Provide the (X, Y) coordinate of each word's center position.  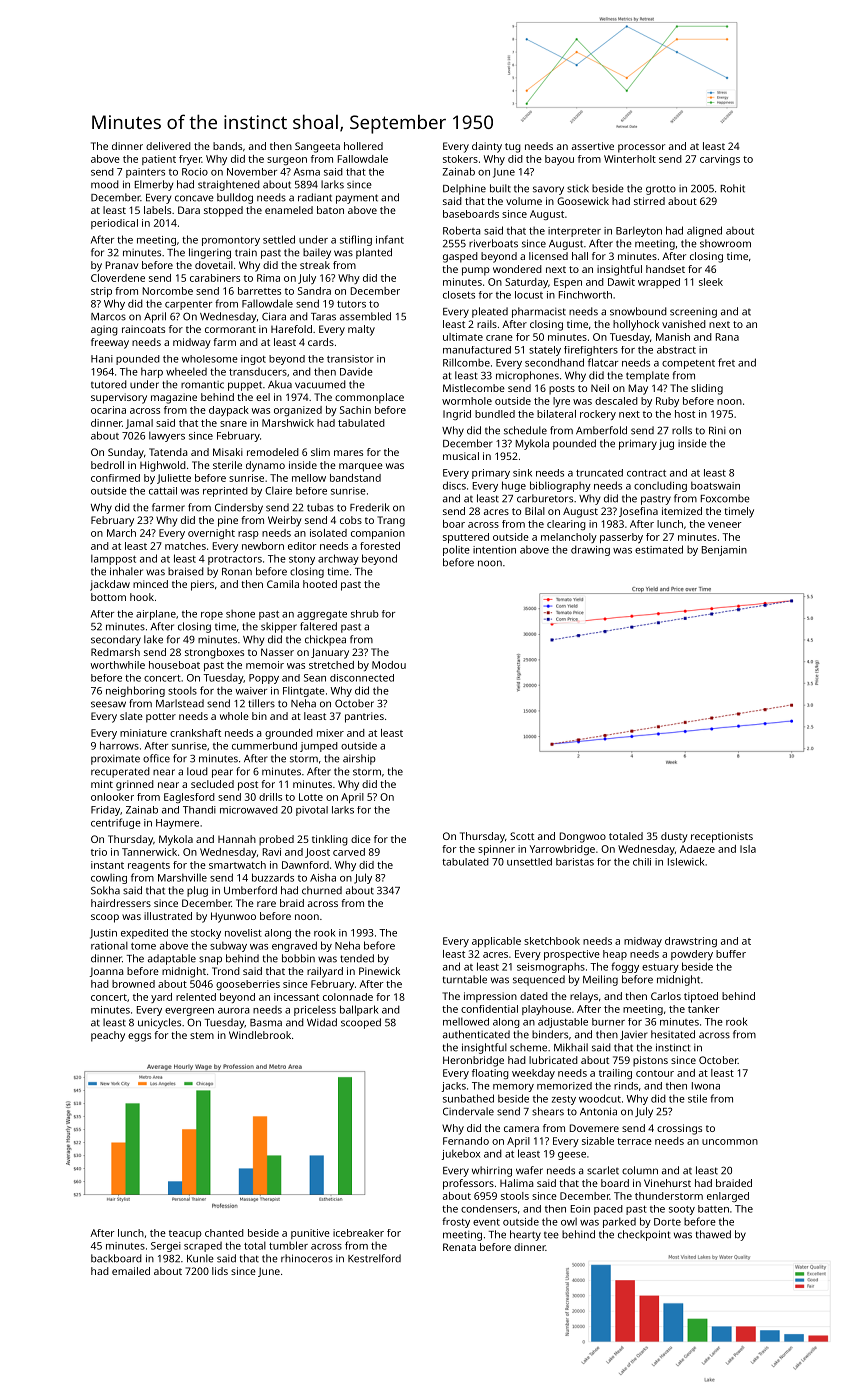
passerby (621, 538)
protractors (235, 560)
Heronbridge (473, 1061)
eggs (139, 1037)
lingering (210, 253)
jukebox (461, 1154)
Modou (389, 665)
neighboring (135, 691)
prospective (572, 955)
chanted (224, 1233)
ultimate (463, 337)
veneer (725, 525)
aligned (704, 231)
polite (456, 550)
